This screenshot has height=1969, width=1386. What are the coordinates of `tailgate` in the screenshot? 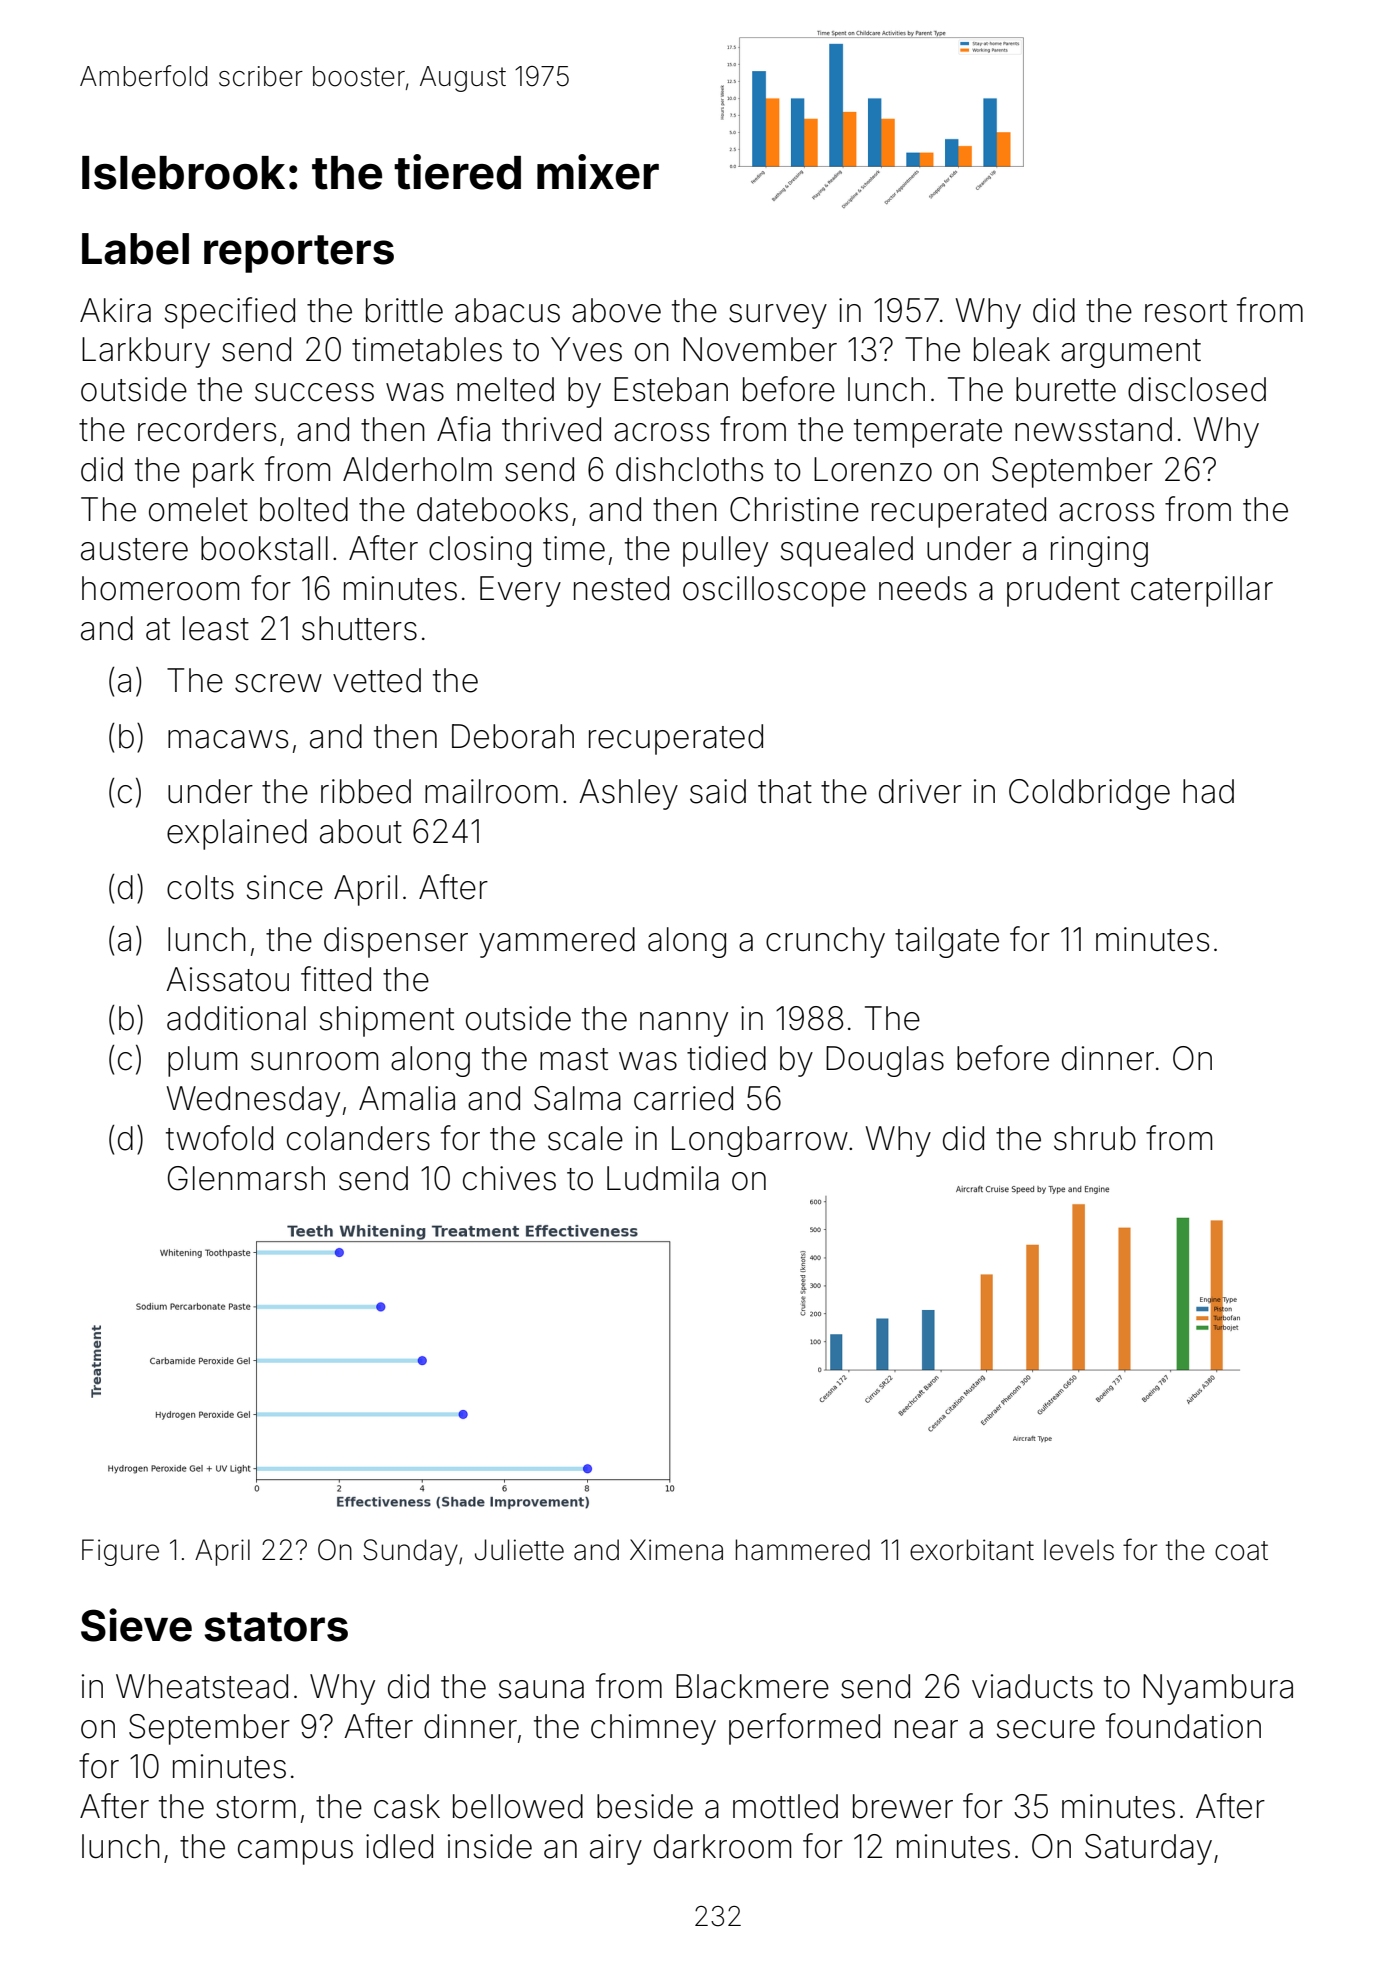 It's located at (947, 942).
